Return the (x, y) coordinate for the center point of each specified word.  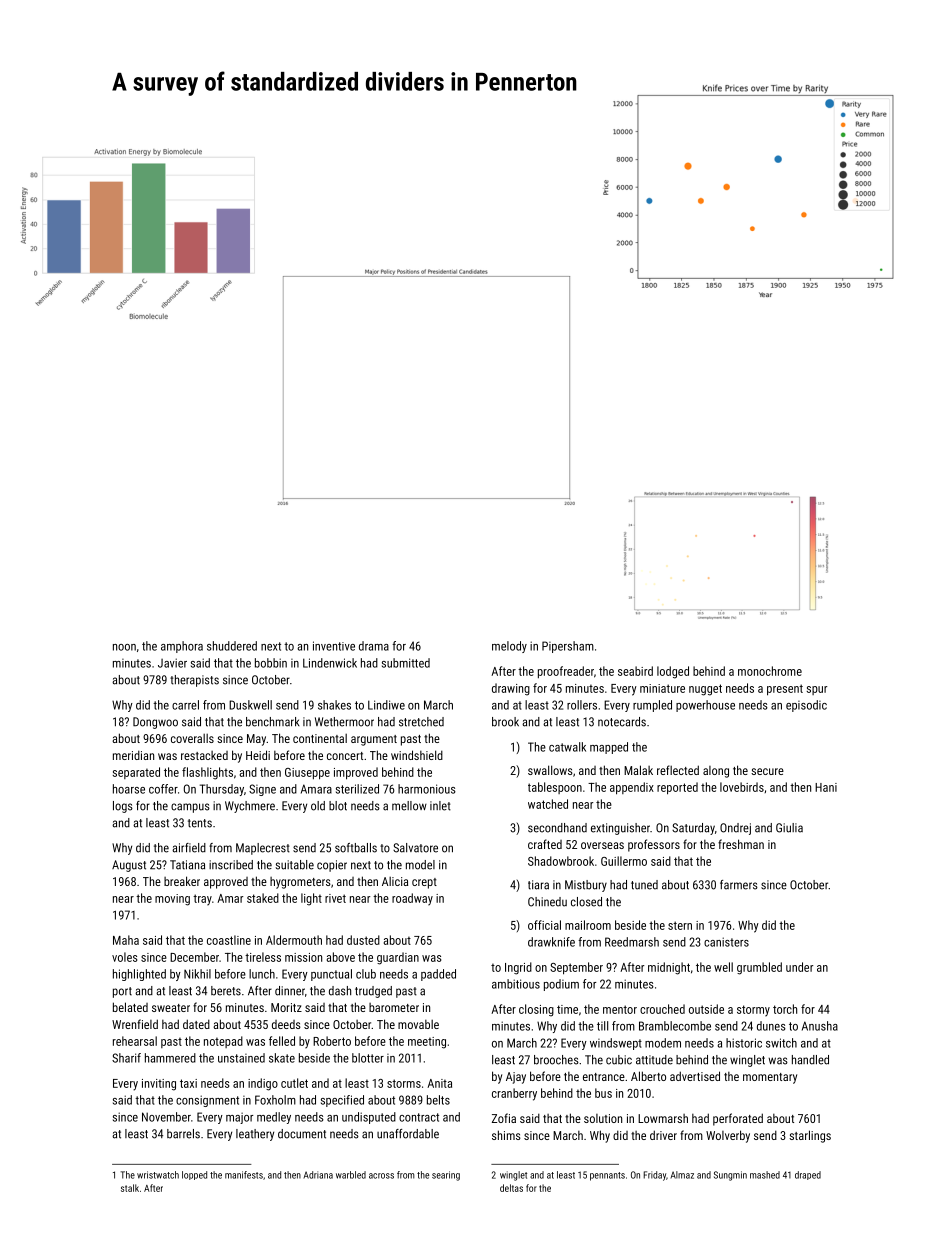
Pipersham (568, 647)
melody (509, 647)
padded (438, 975)
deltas (511, 1188)
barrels (183, 1134)
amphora (182, 647)
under (799, 967)
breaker (182, 881)
